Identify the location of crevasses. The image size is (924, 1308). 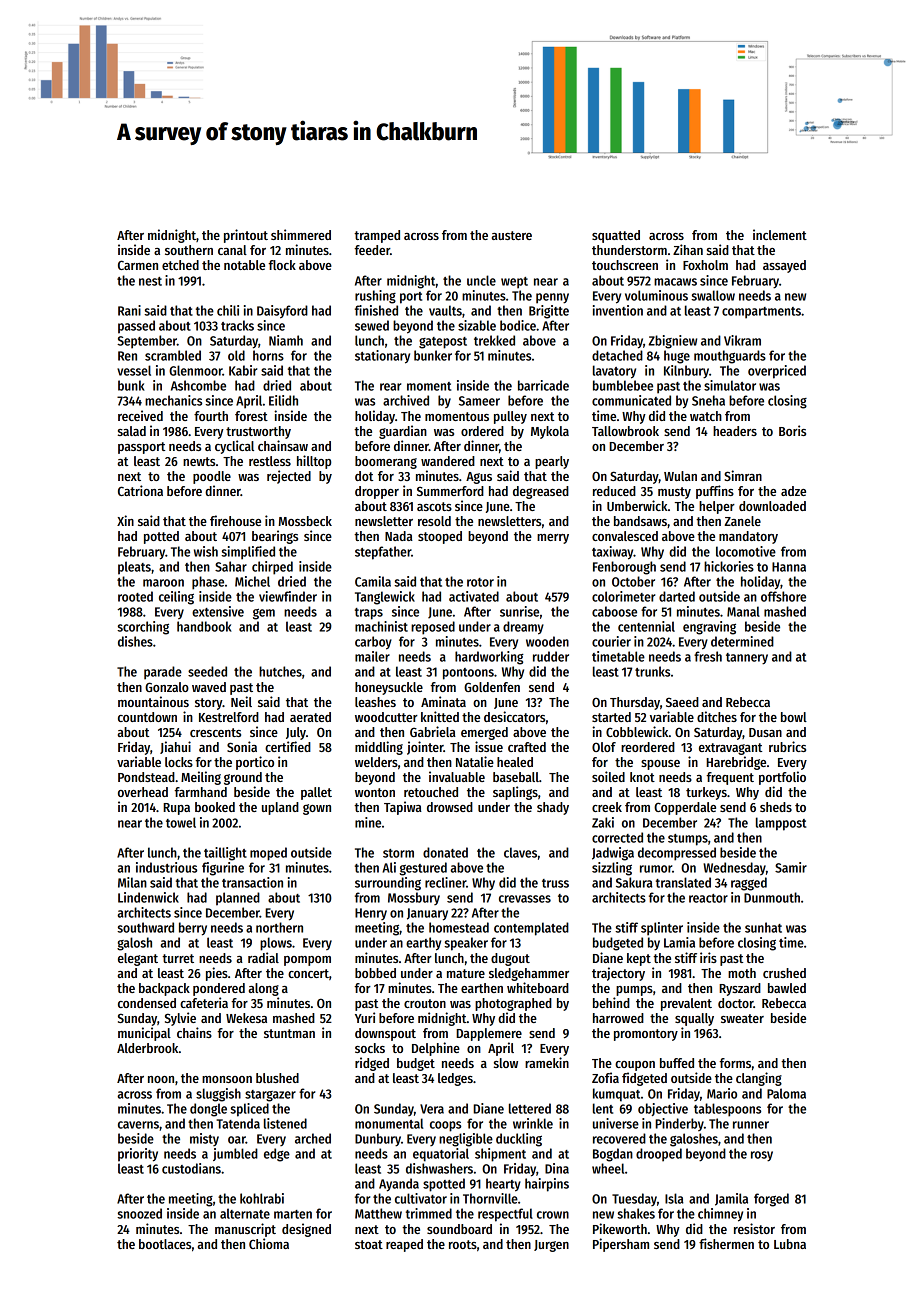
(525, 899).
